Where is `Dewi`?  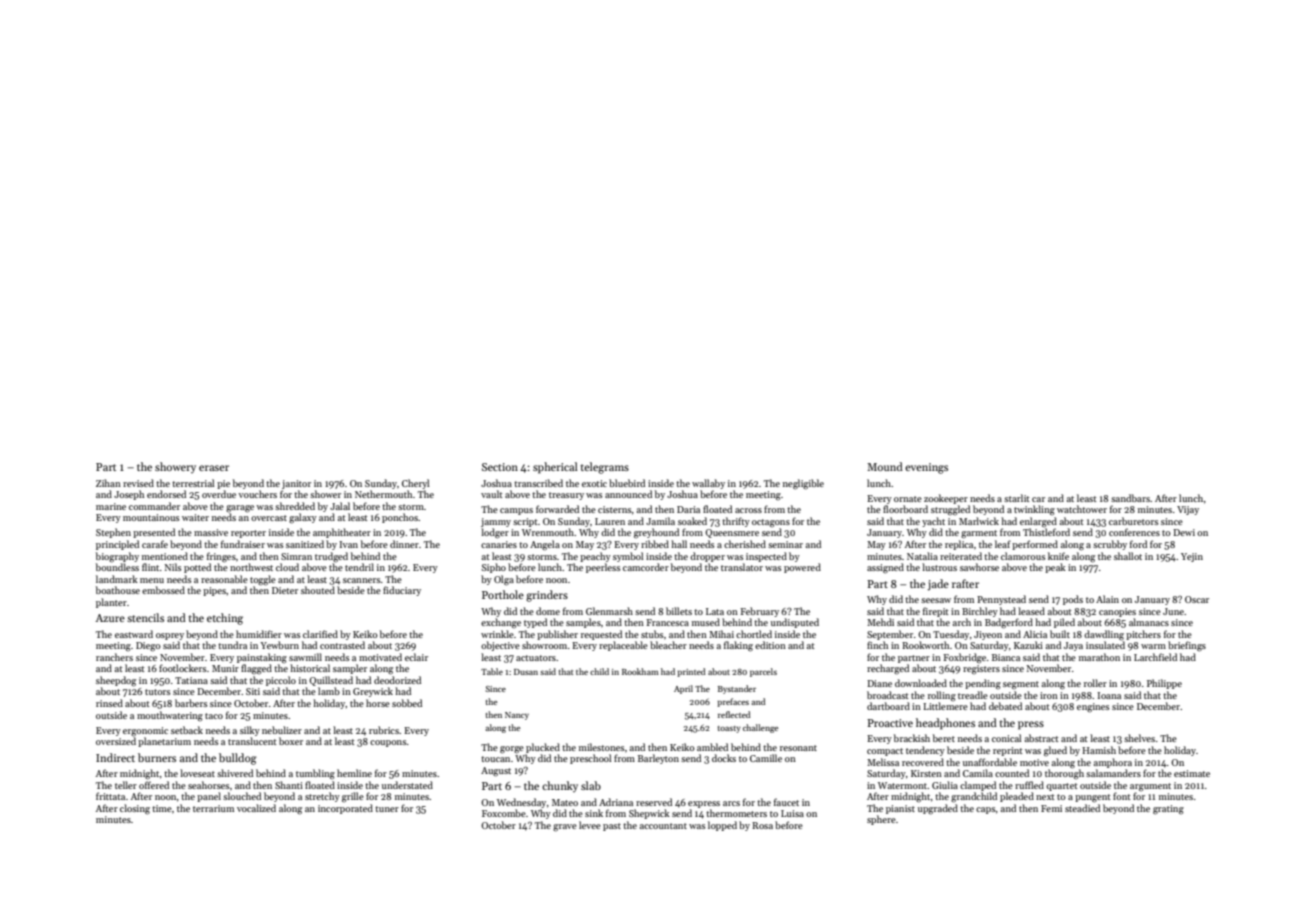 Dewi is located at coordinates (1184, 532).
